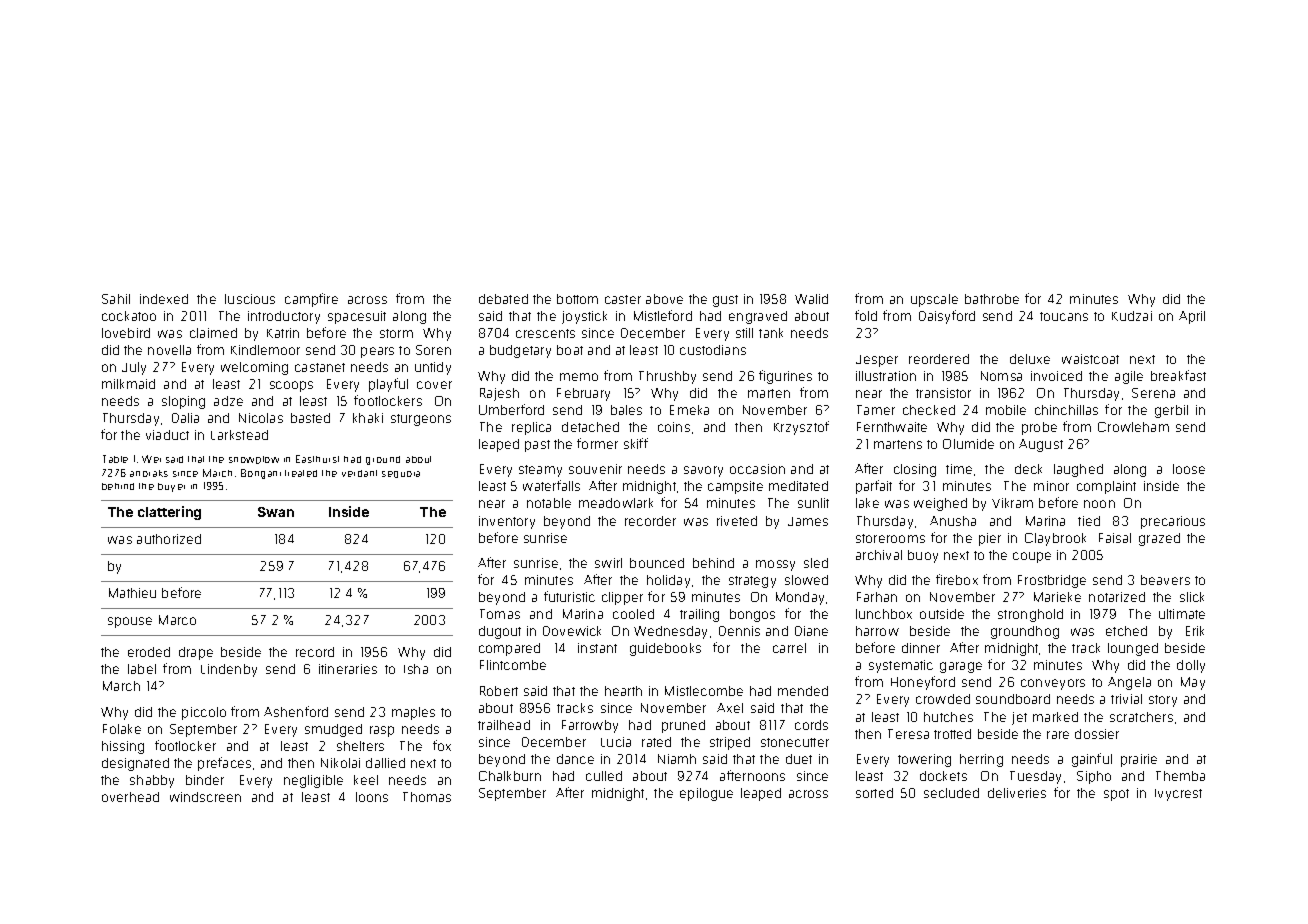 This image has width=1308, height=924. What do you see at coordinates (204, 713) in the image?
I see `piccolo` at bounding box center [204, 713].
